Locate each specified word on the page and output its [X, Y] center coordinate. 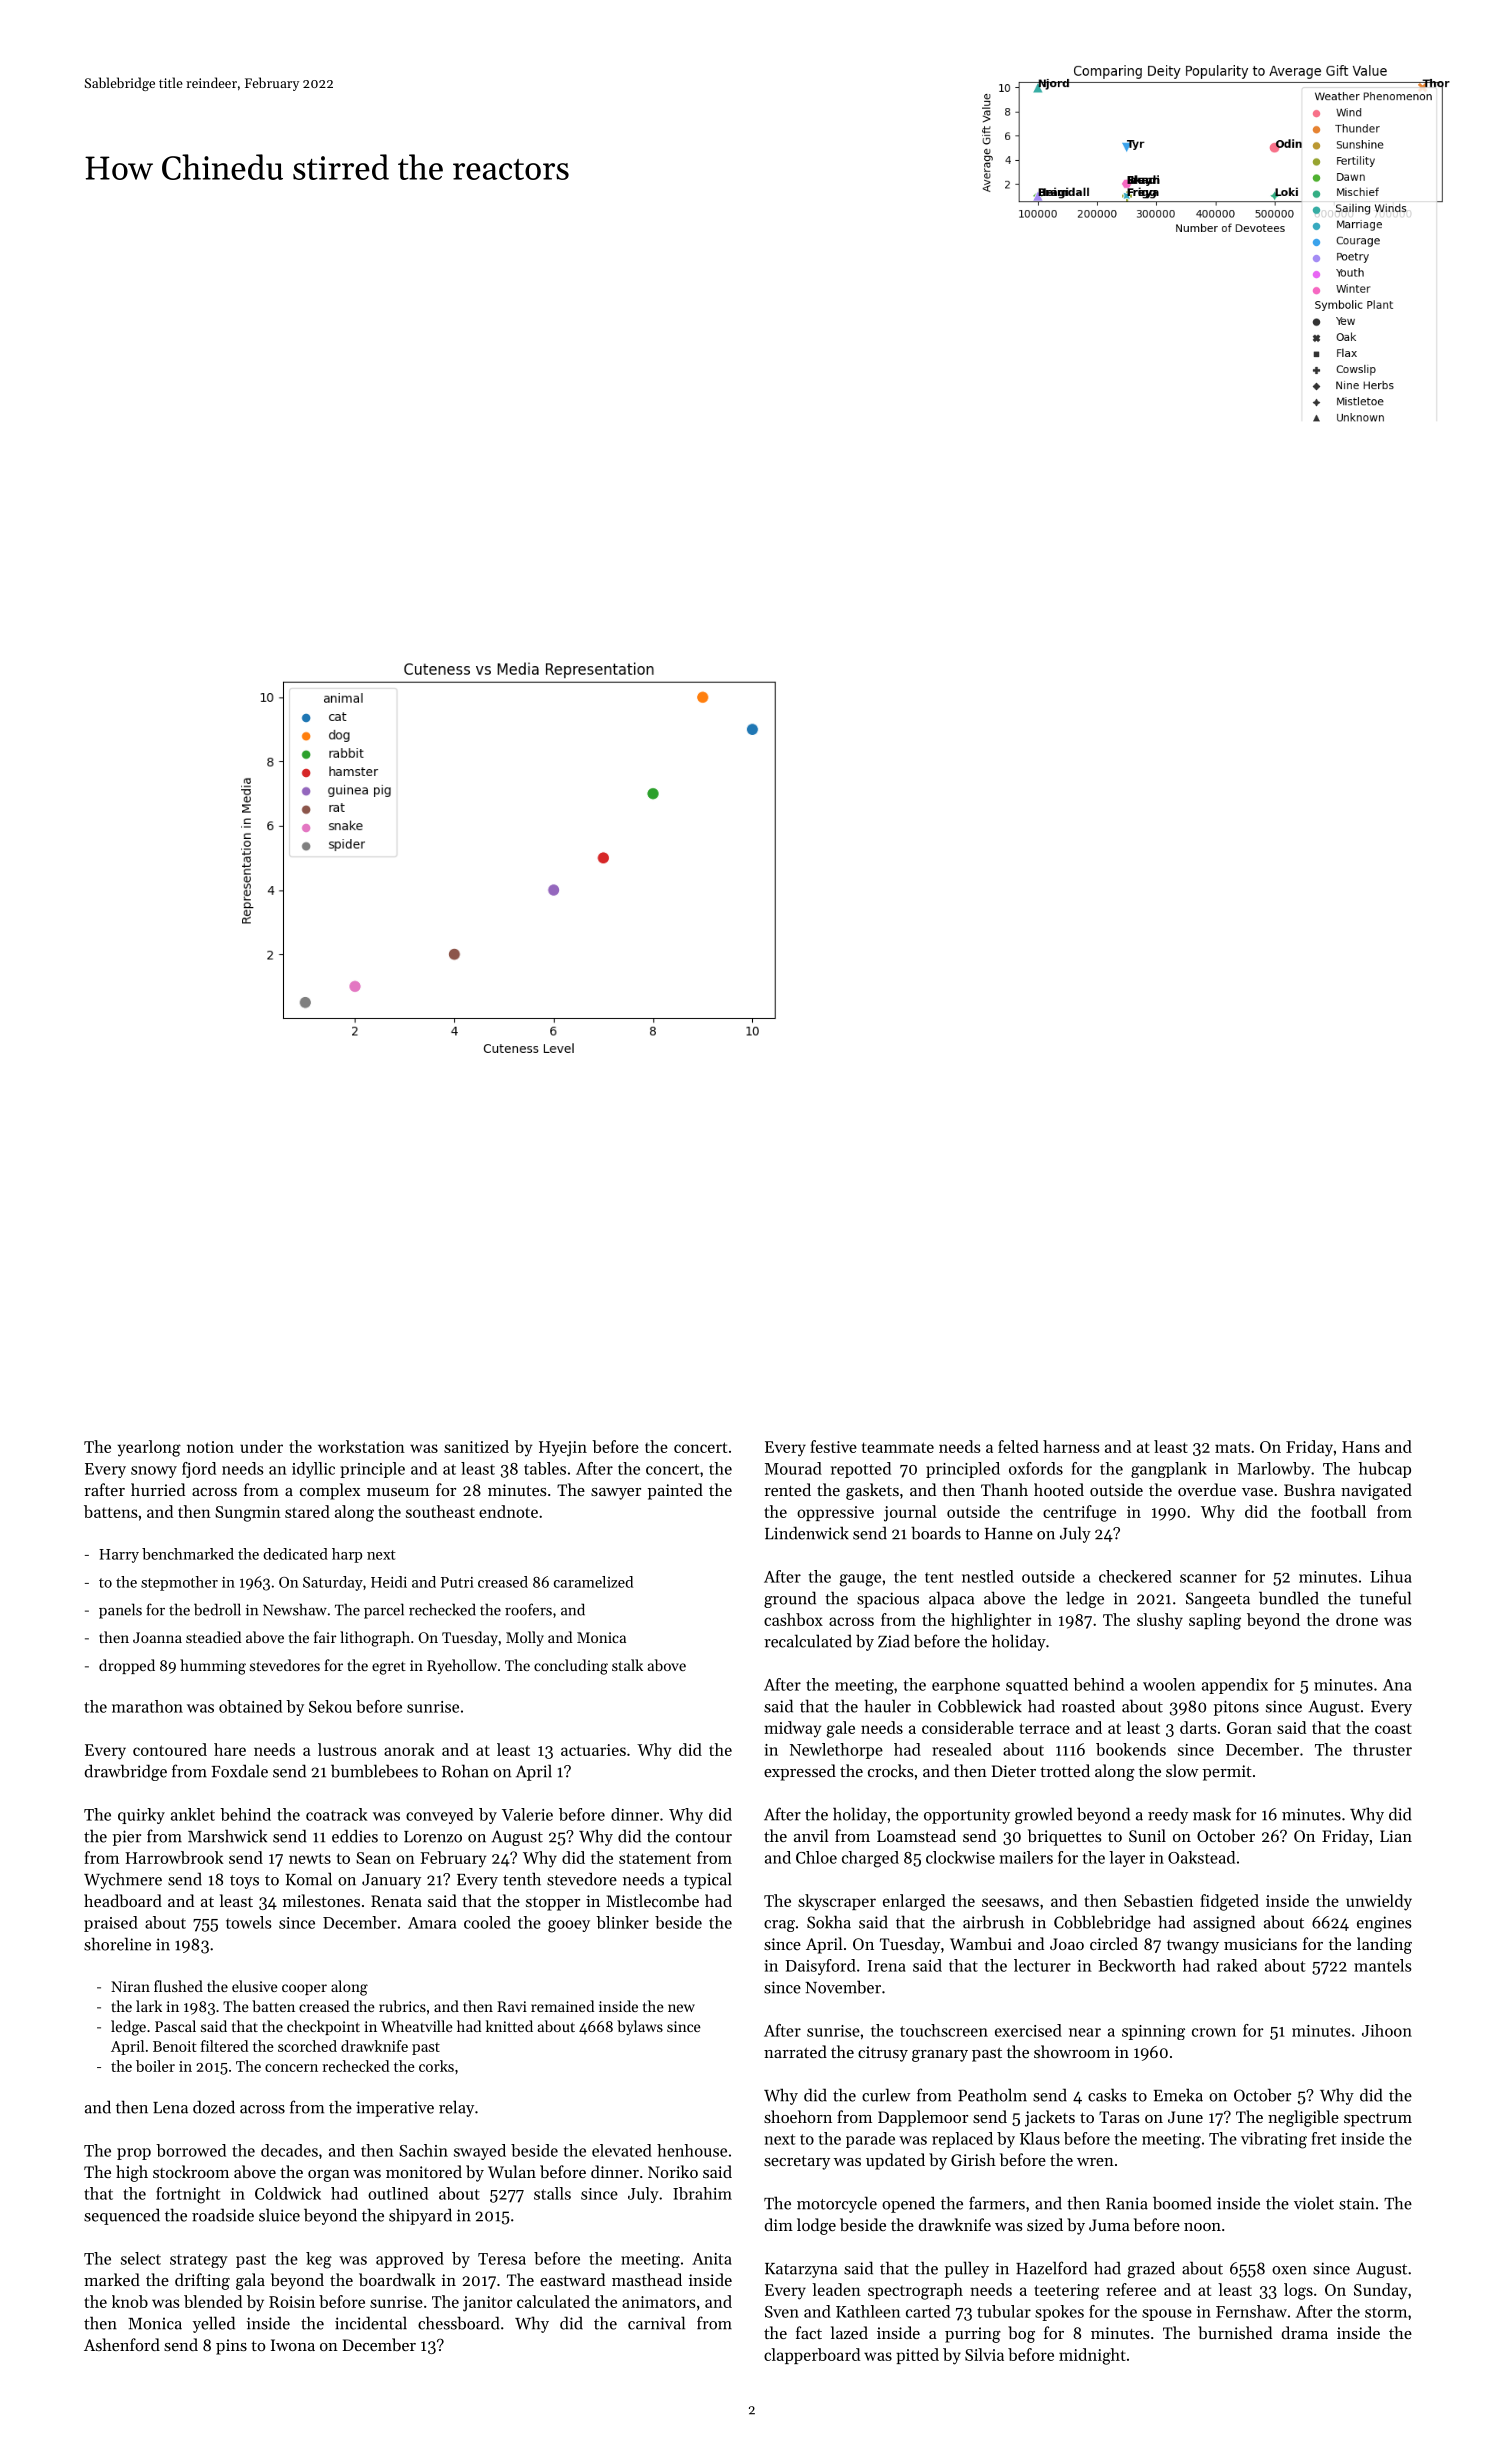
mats [1232, 1447]
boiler [155, 2066]
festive [833, 1446]
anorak [409, 1749]
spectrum [1378, 2120]
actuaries [593, 1750]
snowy [154, 1472]
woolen [1169, 1684]
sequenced [122, 2216]
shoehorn [798, 2116]
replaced [962, 2140]
